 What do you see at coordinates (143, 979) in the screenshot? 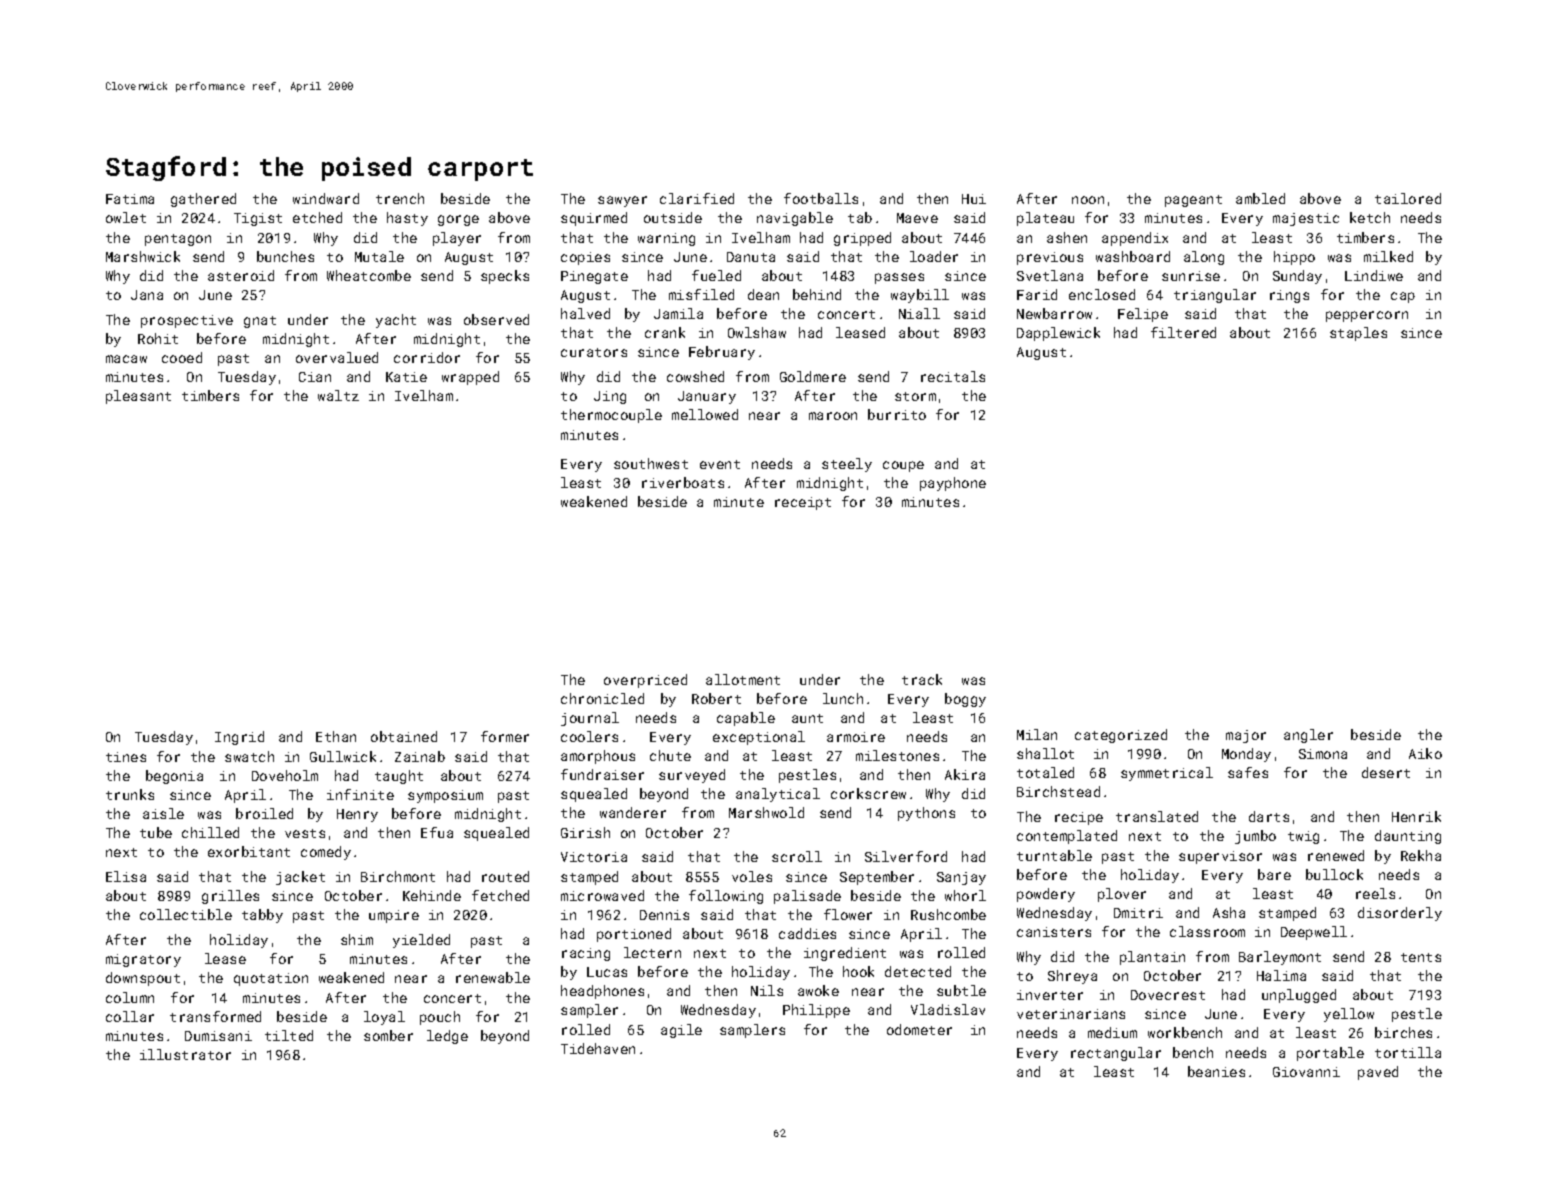
I see `downspout` at bounding box center [143, 979].
